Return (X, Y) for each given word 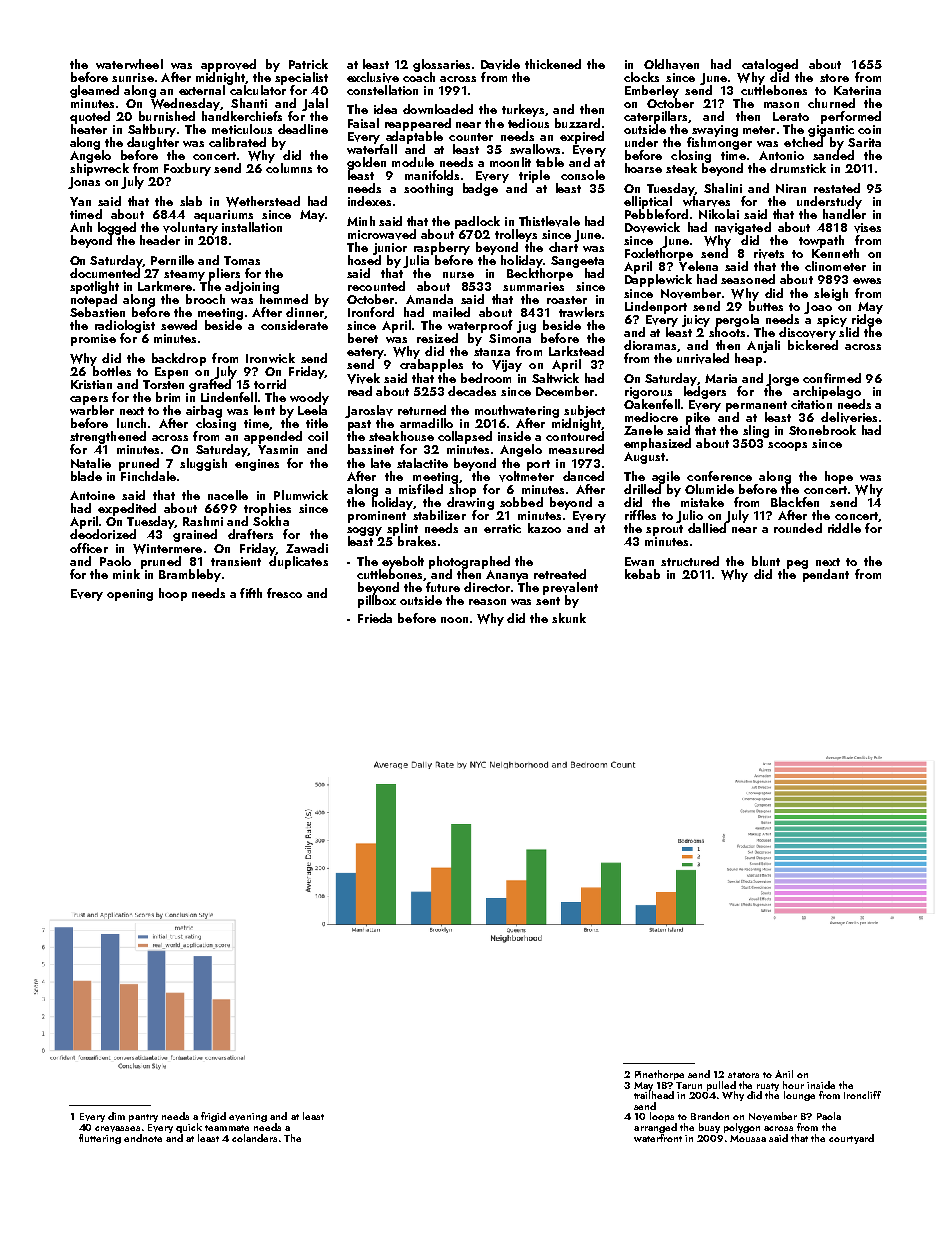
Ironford (371, 312)
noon (454, 620)
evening (248, 1117)
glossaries (441, 65)
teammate (227, 1128)
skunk (569, 618)
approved (228, 65)
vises (867, 228)
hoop (173, 594)
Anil (784, 1074)
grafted (210, 385)
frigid (213, 1117)
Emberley (652, 91)
